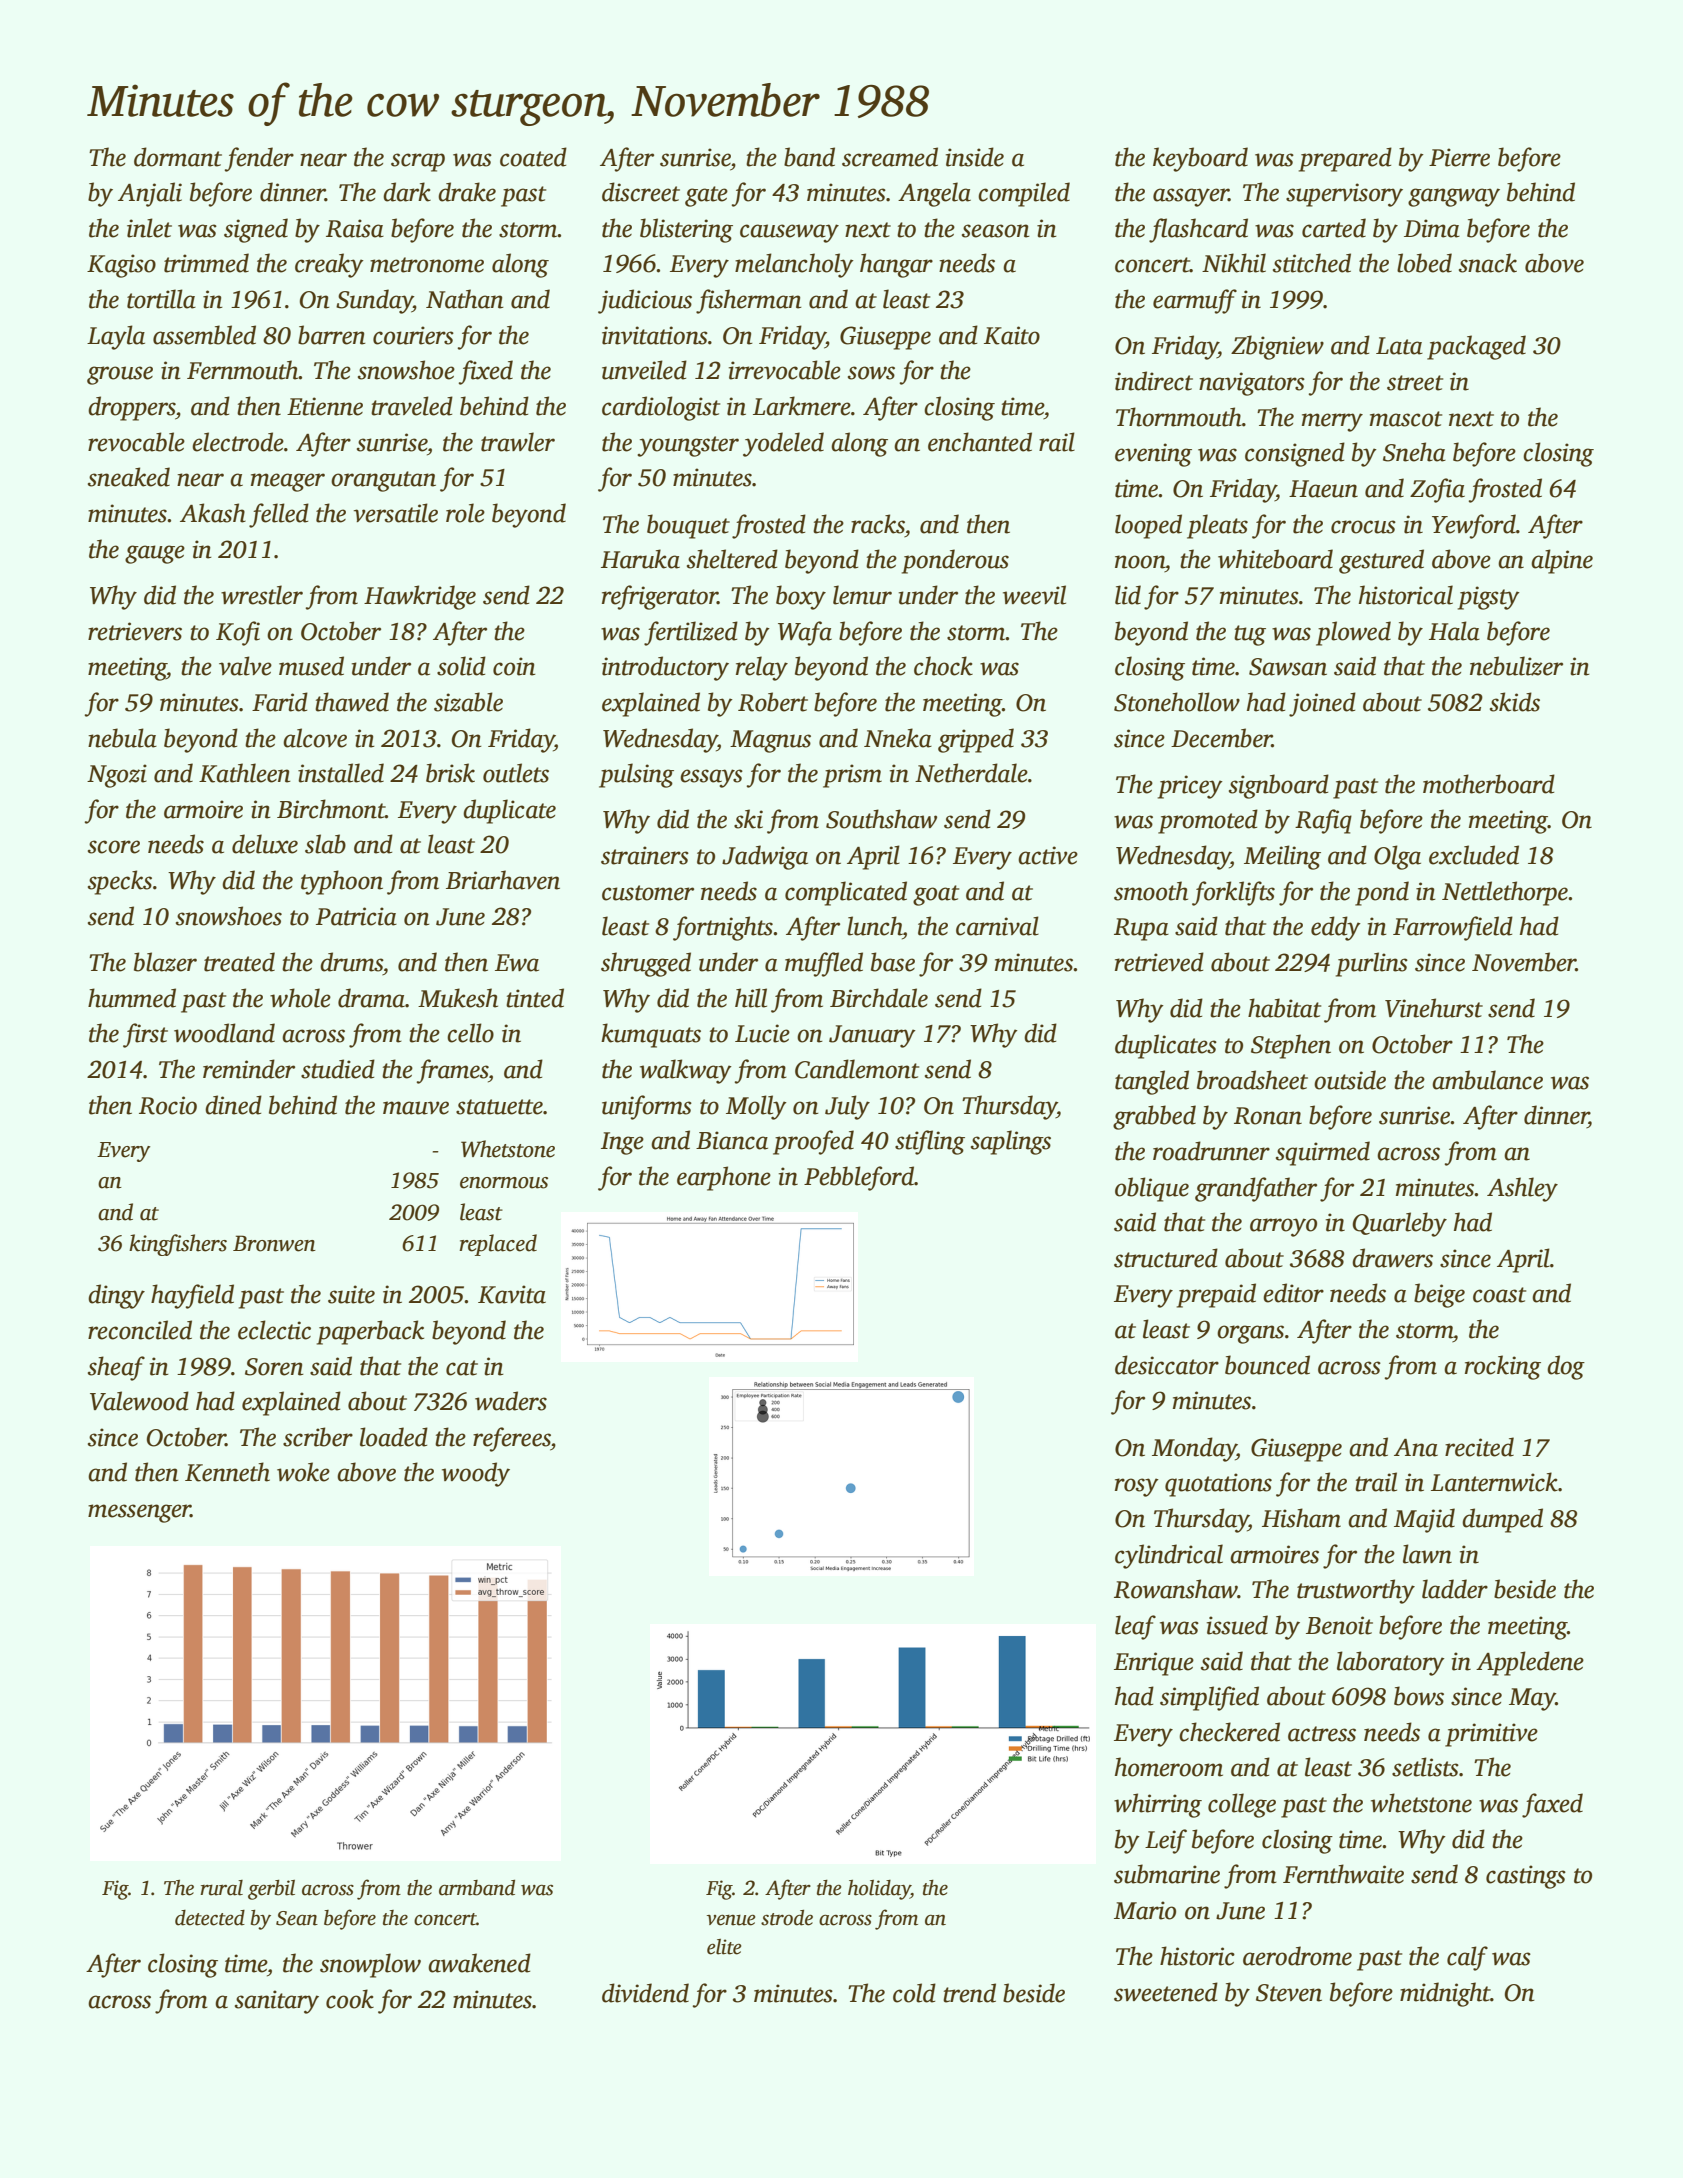  Describe the element at coordinates (890, 157) in the image. I see `screamed` at that location.
